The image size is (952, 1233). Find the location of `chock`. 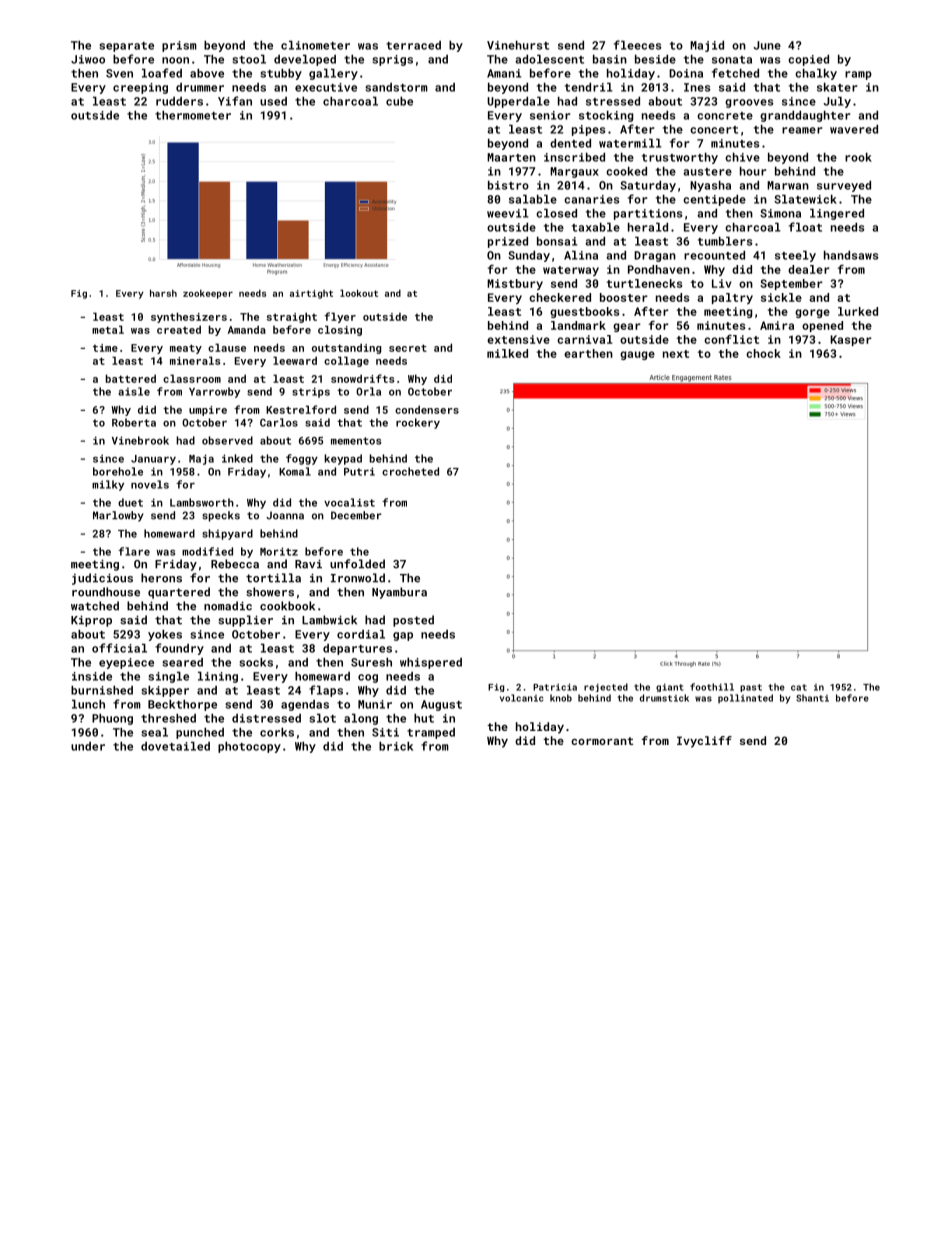

chock is located at coordinates (763, 353).
